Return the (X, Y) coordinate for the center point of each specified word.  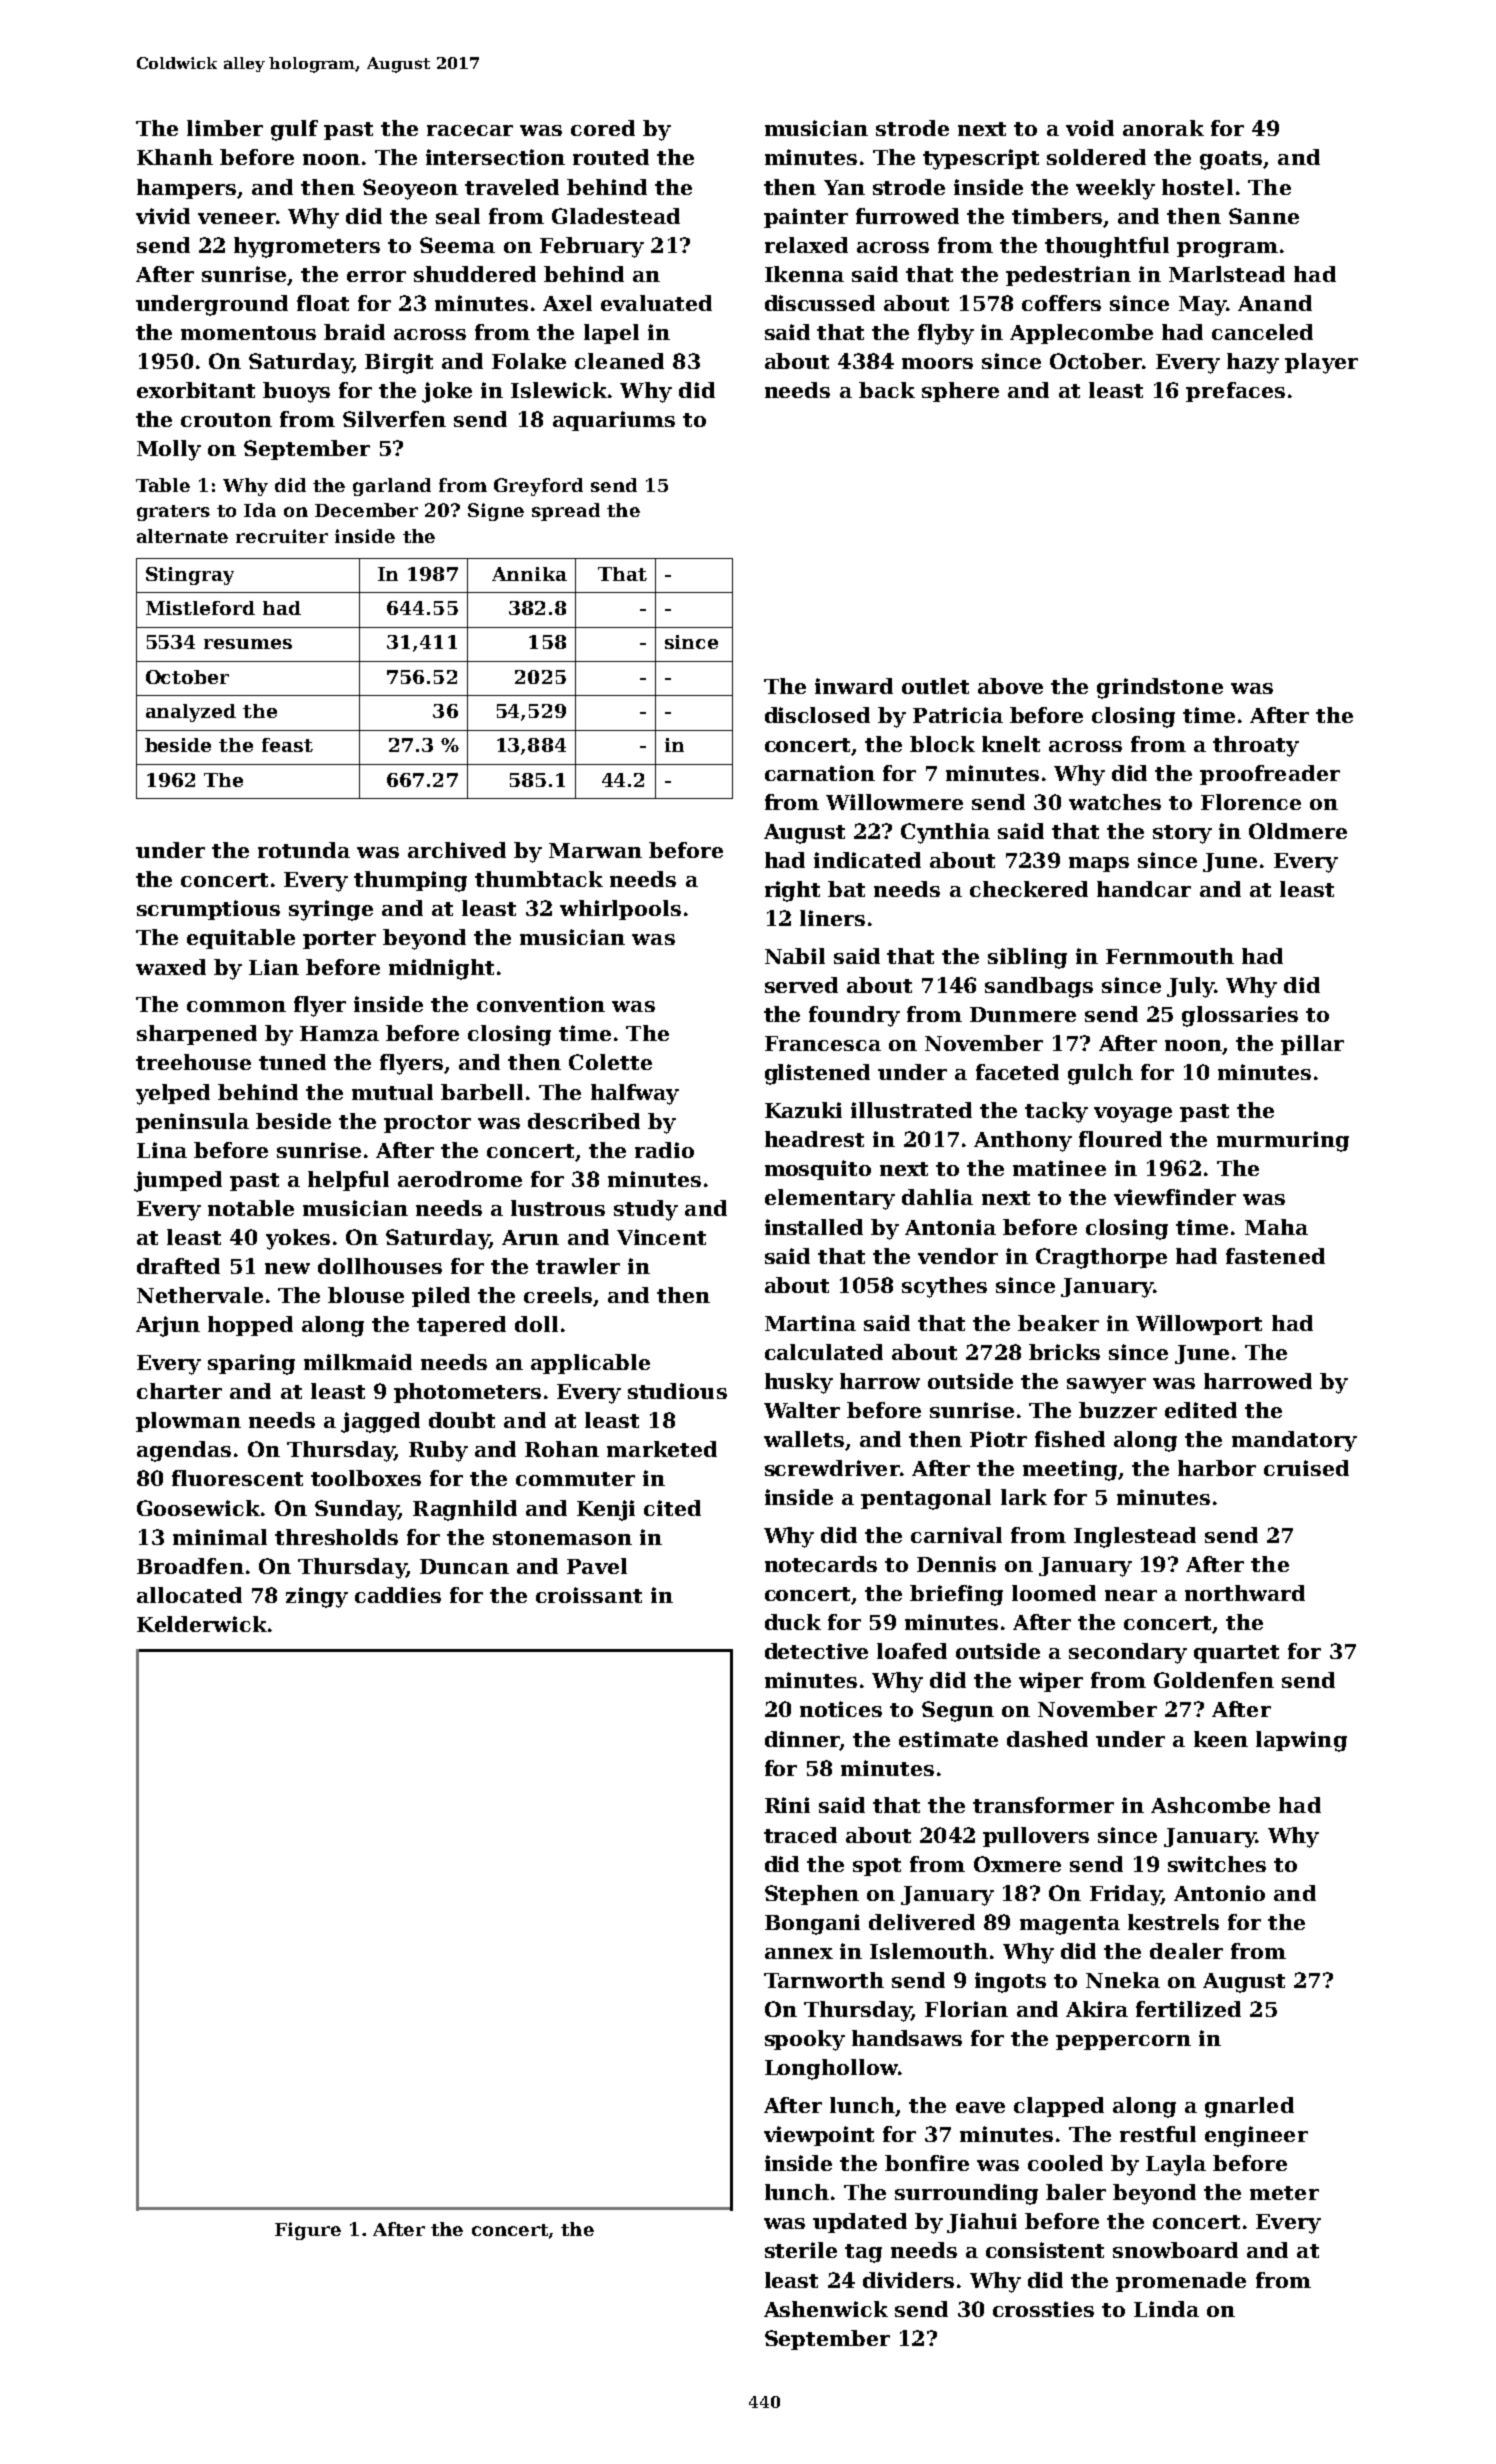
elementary (830, 1199)
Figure (308, 2231)
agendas (184, 1451)
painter (806, 218)
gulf (294, 130)
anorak (1163, 128)
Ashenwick (826, 2309)
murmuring (1283, 1141)
